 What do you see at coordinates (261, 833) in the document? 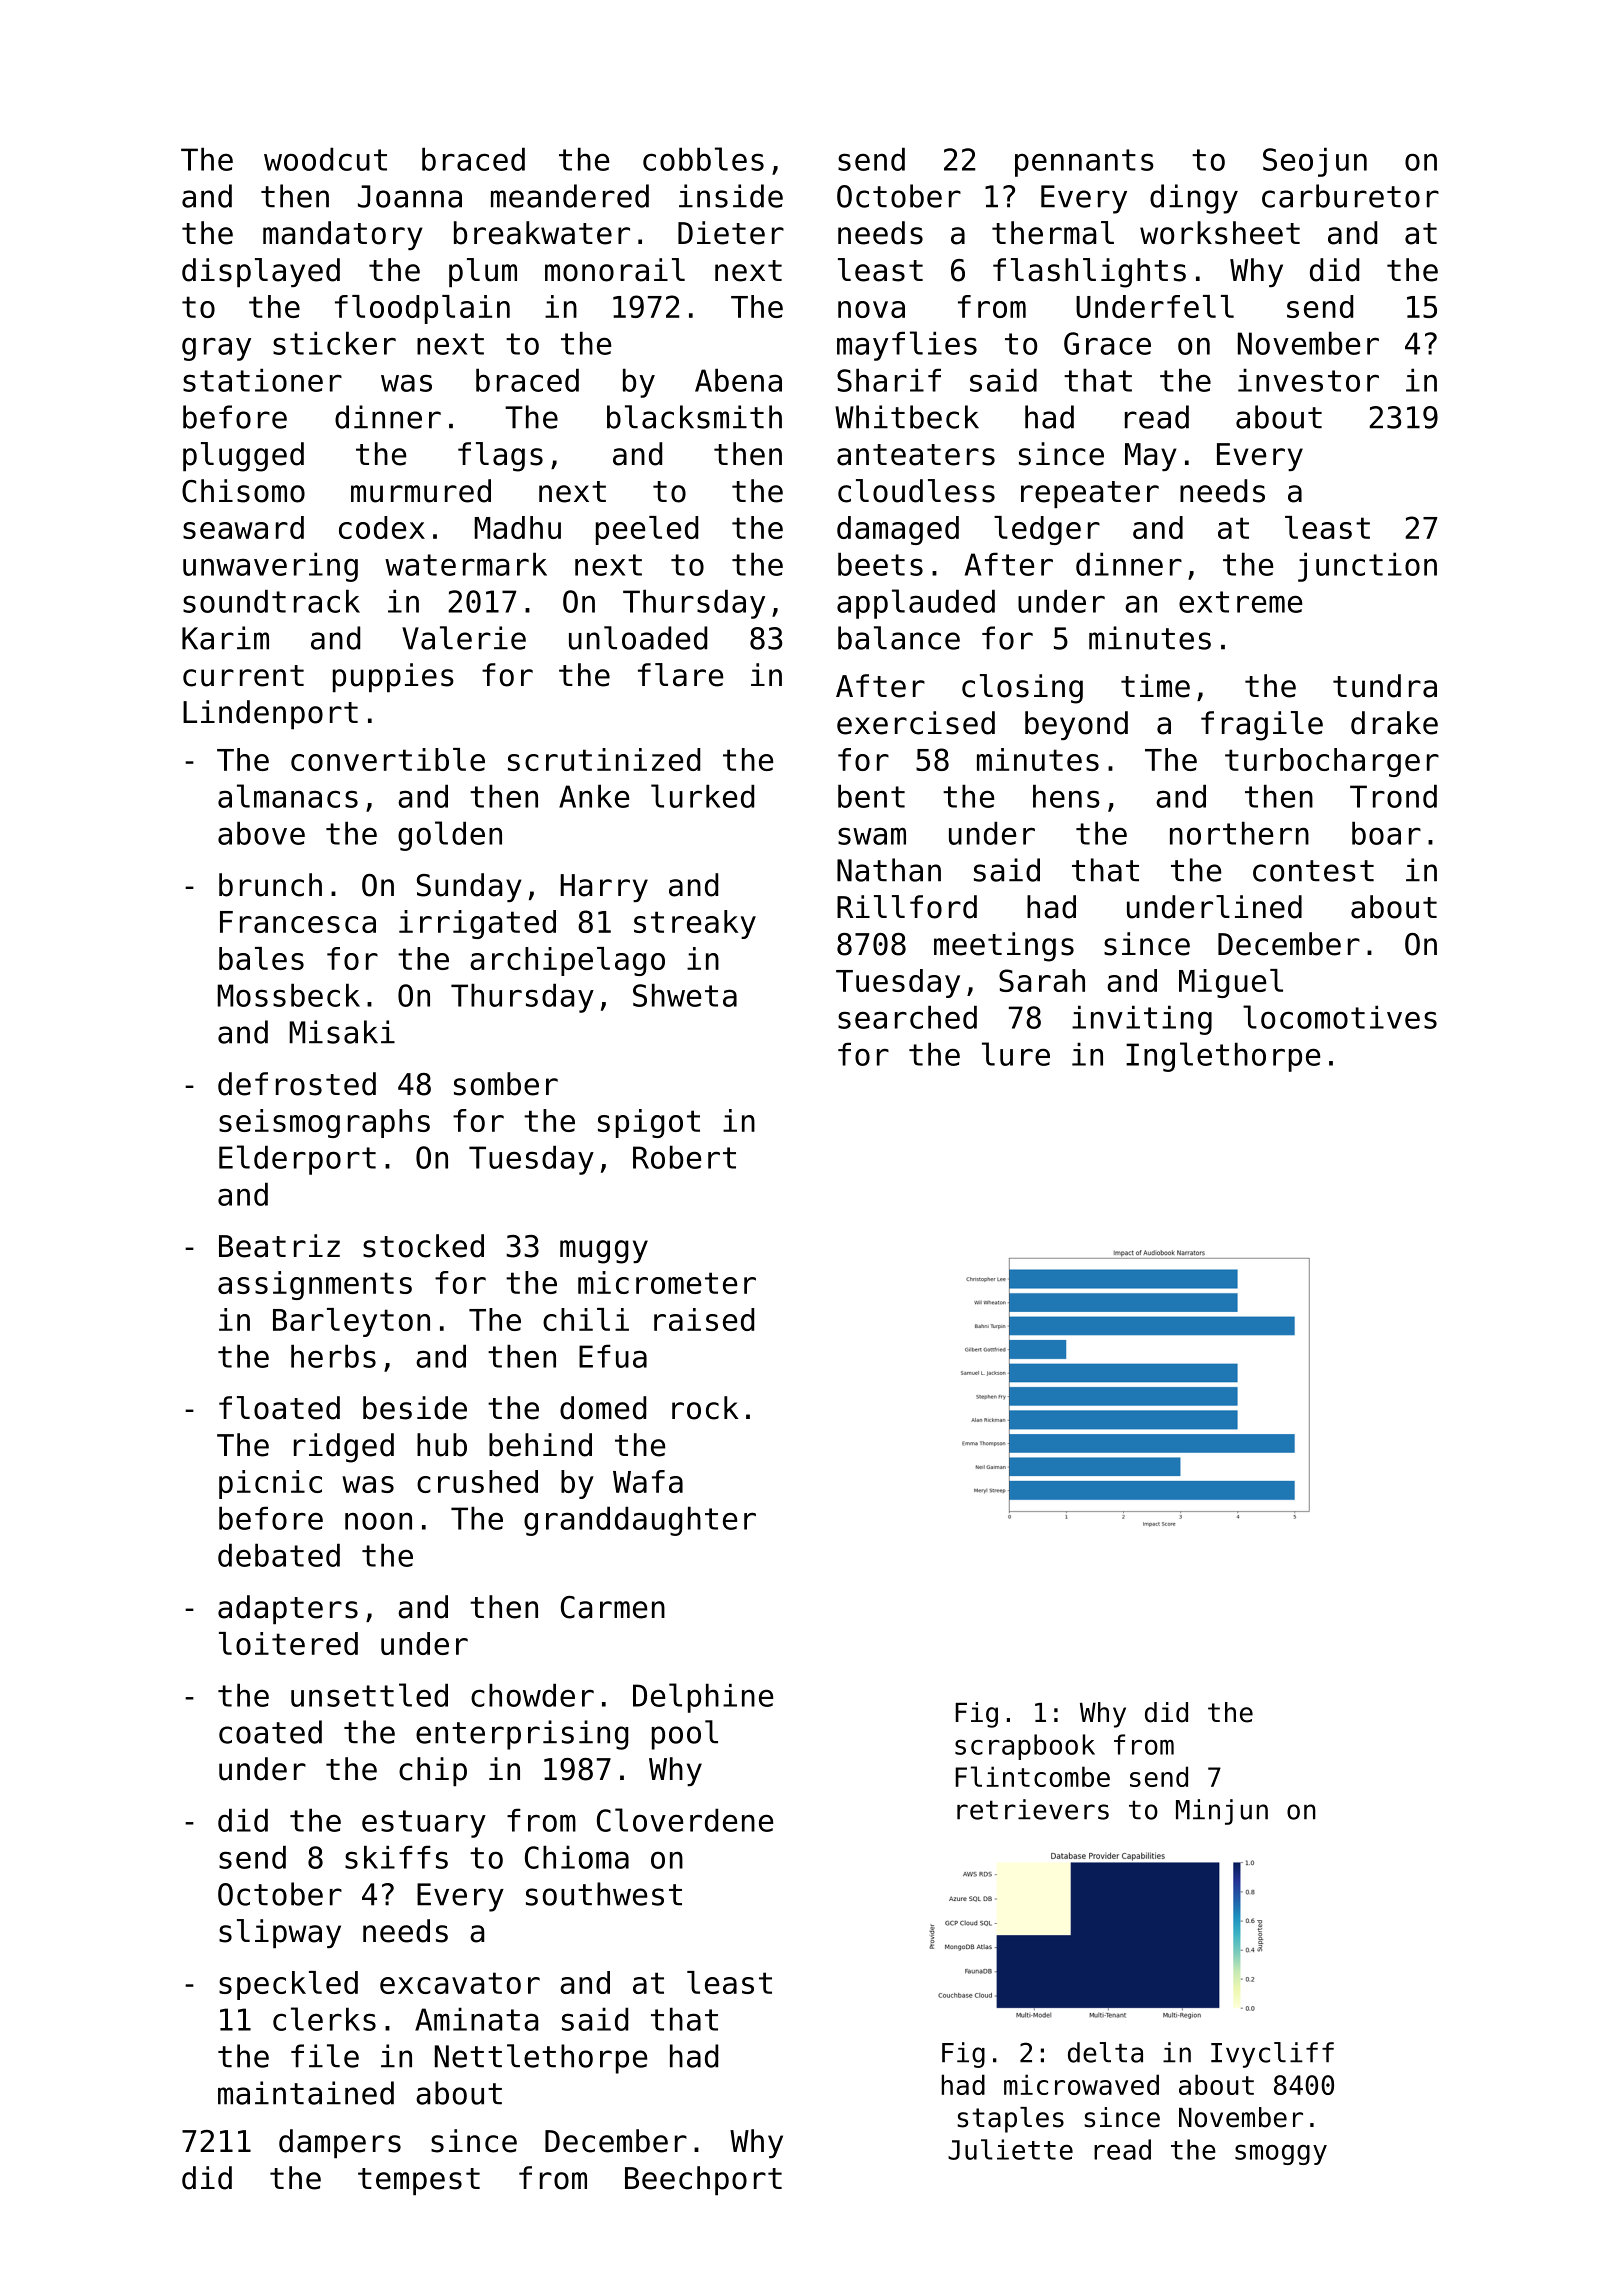
I see `above` at bounding box center [261, 833].
